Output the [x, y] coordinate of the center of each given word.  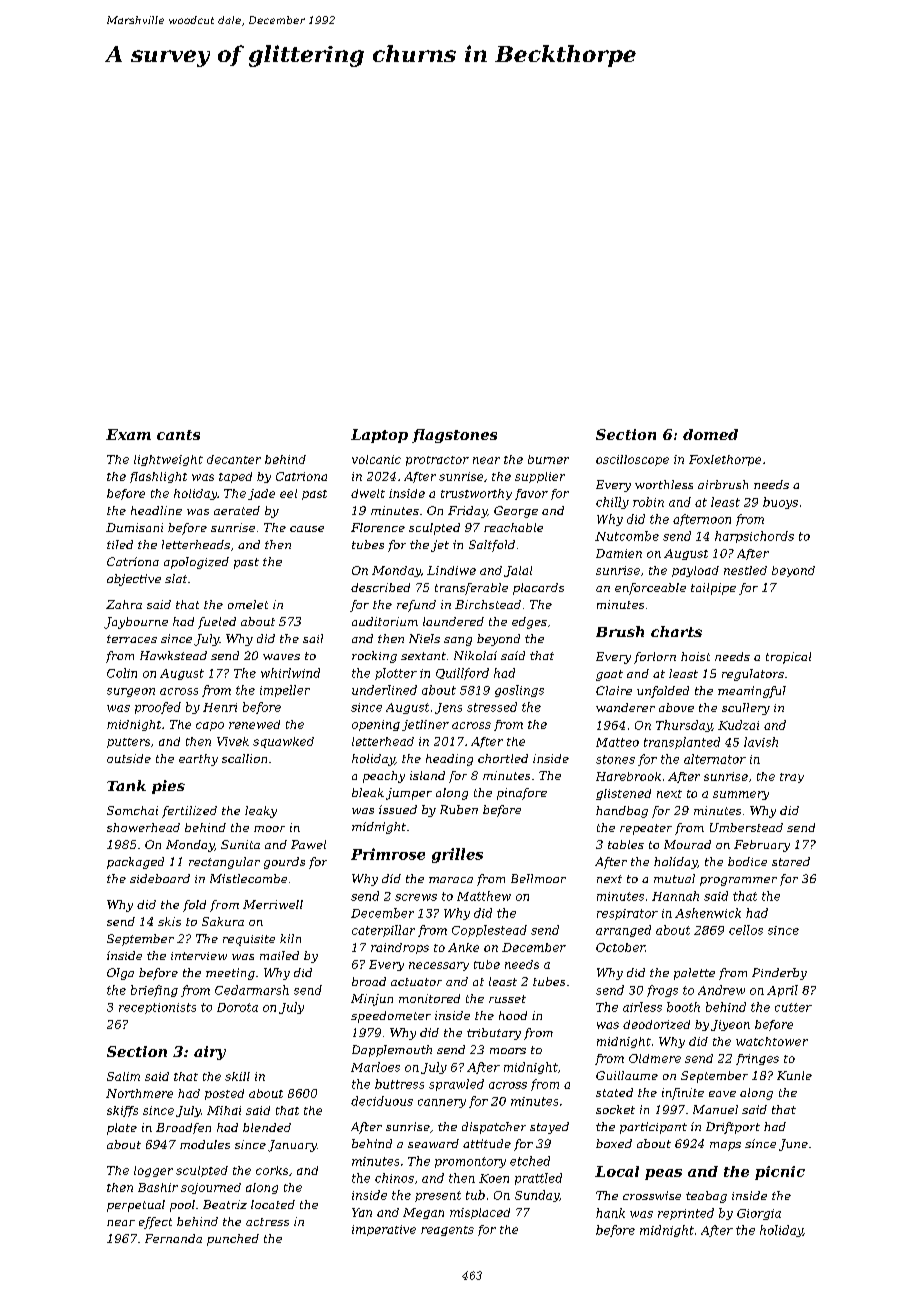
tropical [788, 658]
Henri [220, 707]
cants [178, 435]
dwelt [368, 493]
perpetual [136, 1206]
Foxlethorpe [725, 460]
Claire [614, 690]
